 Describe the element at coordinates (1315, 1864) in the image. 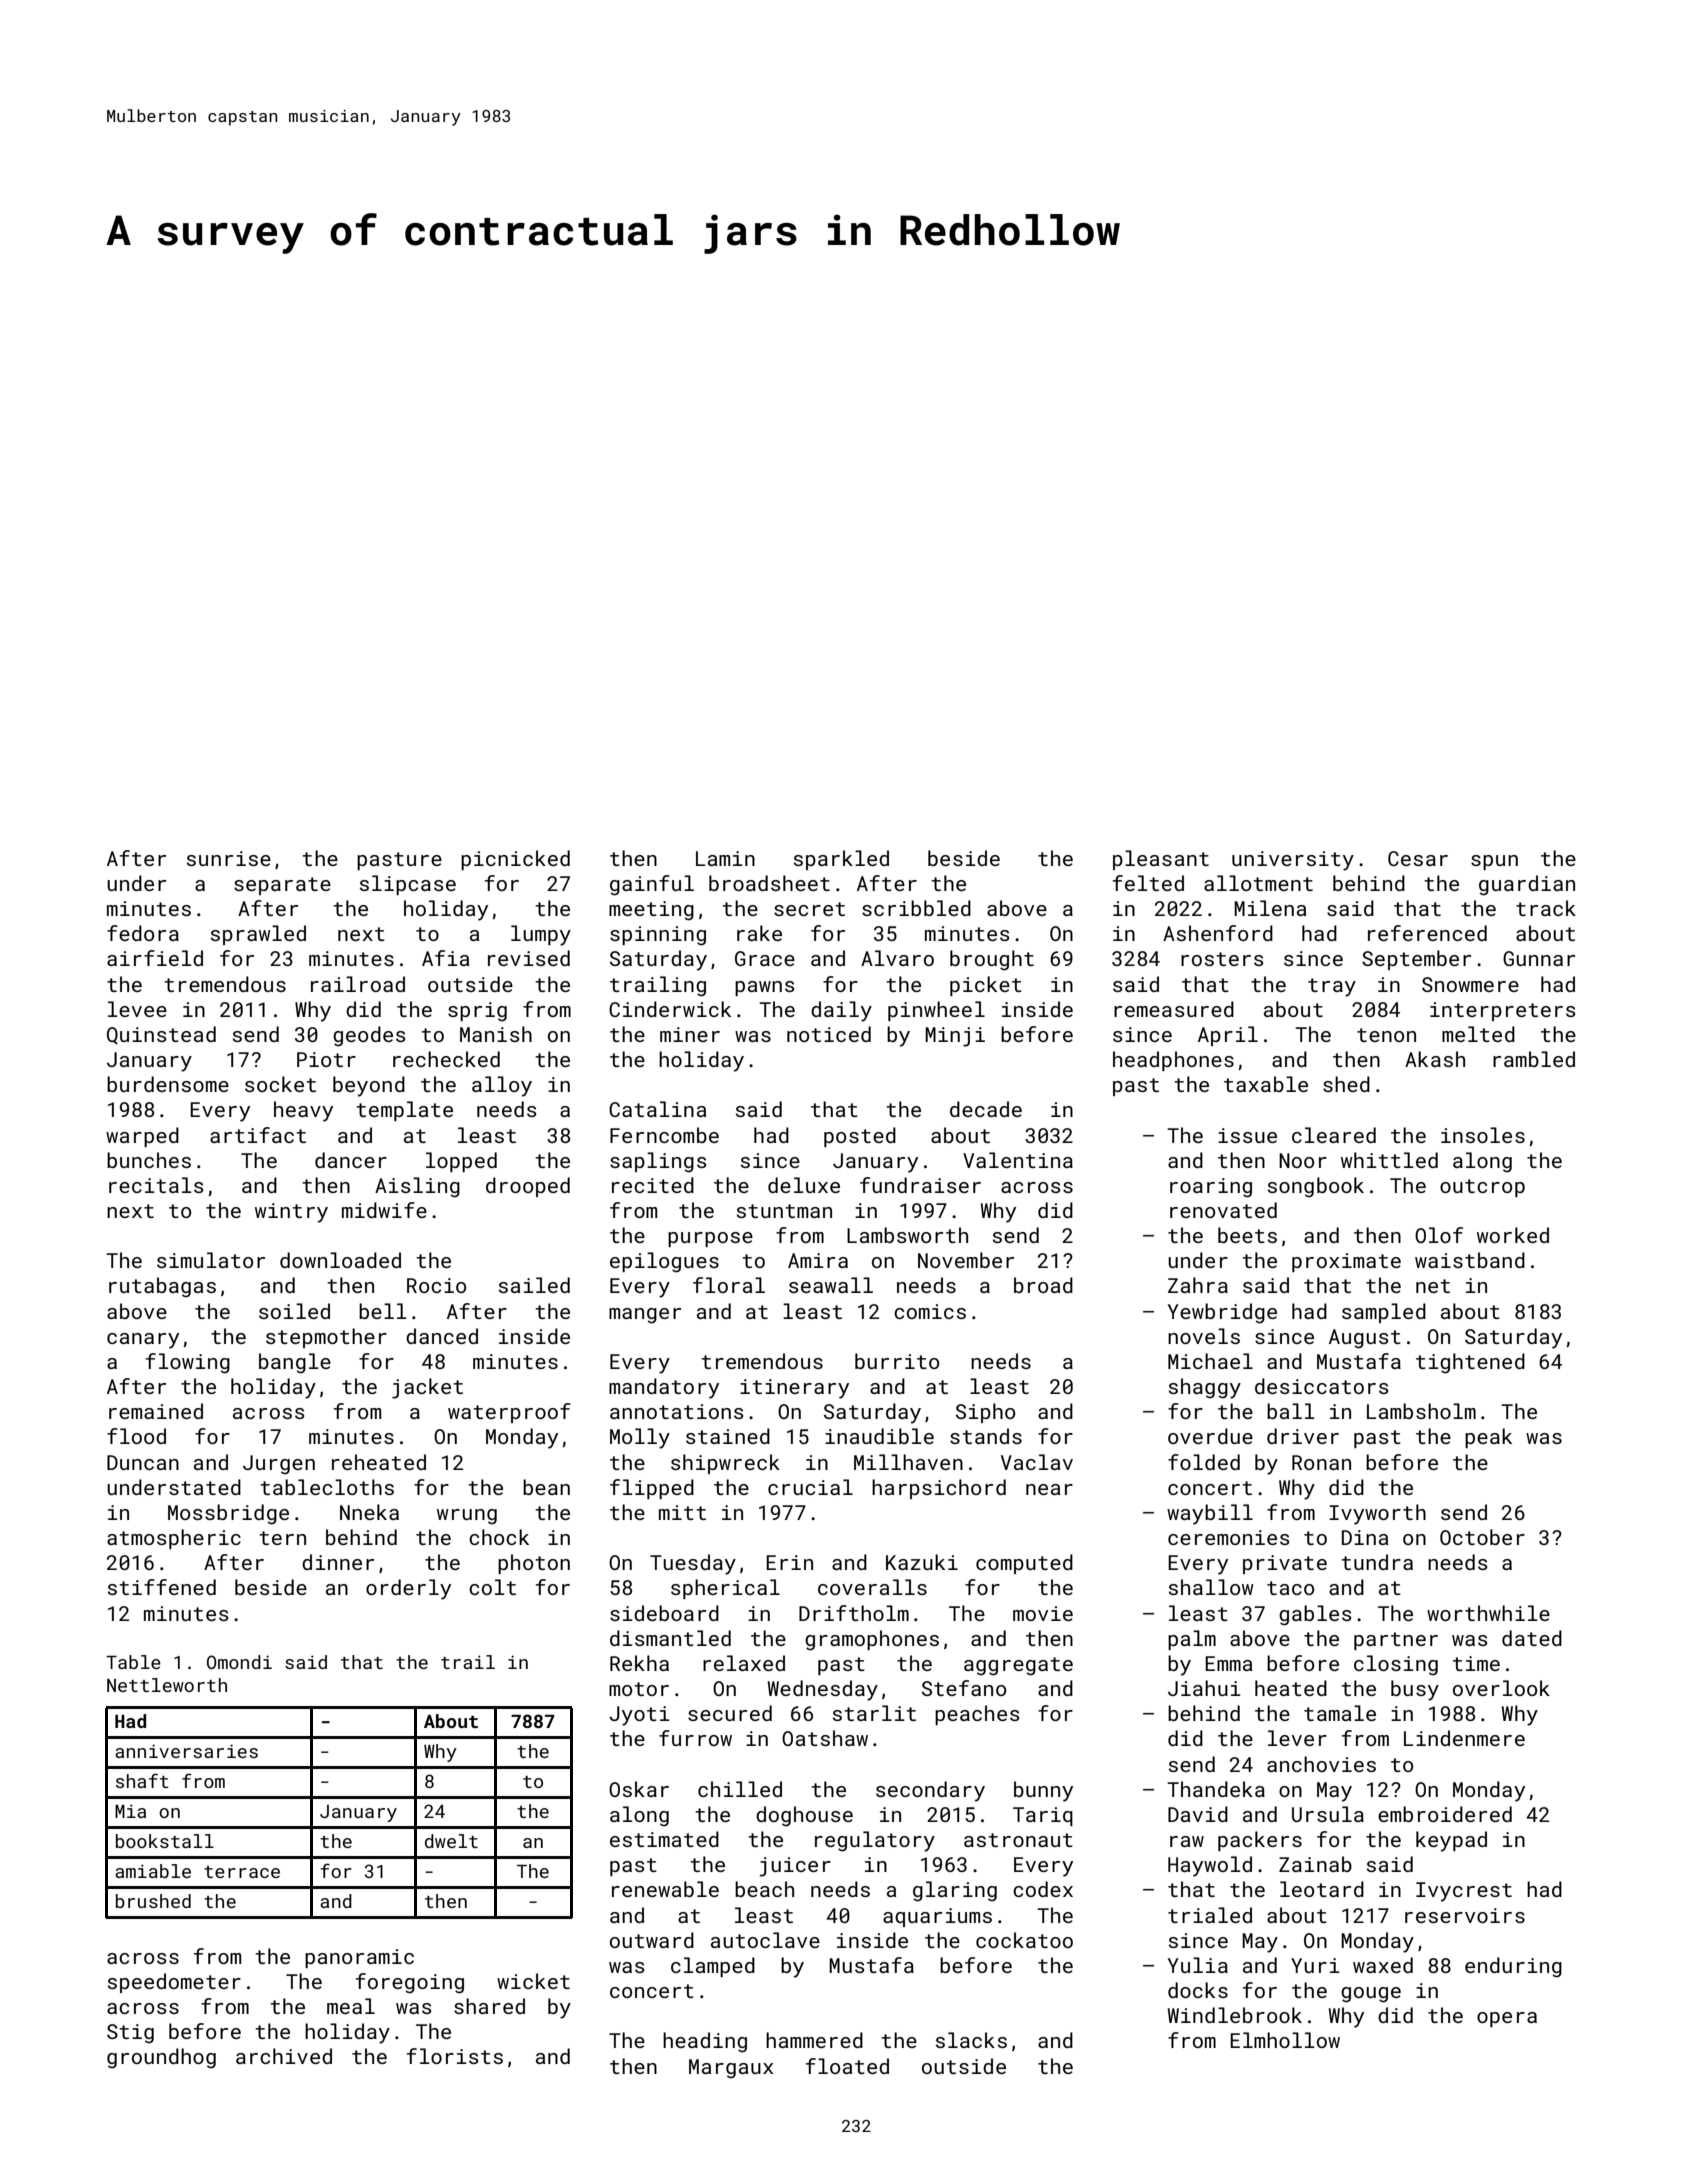

I see `Zainab` at that location.
